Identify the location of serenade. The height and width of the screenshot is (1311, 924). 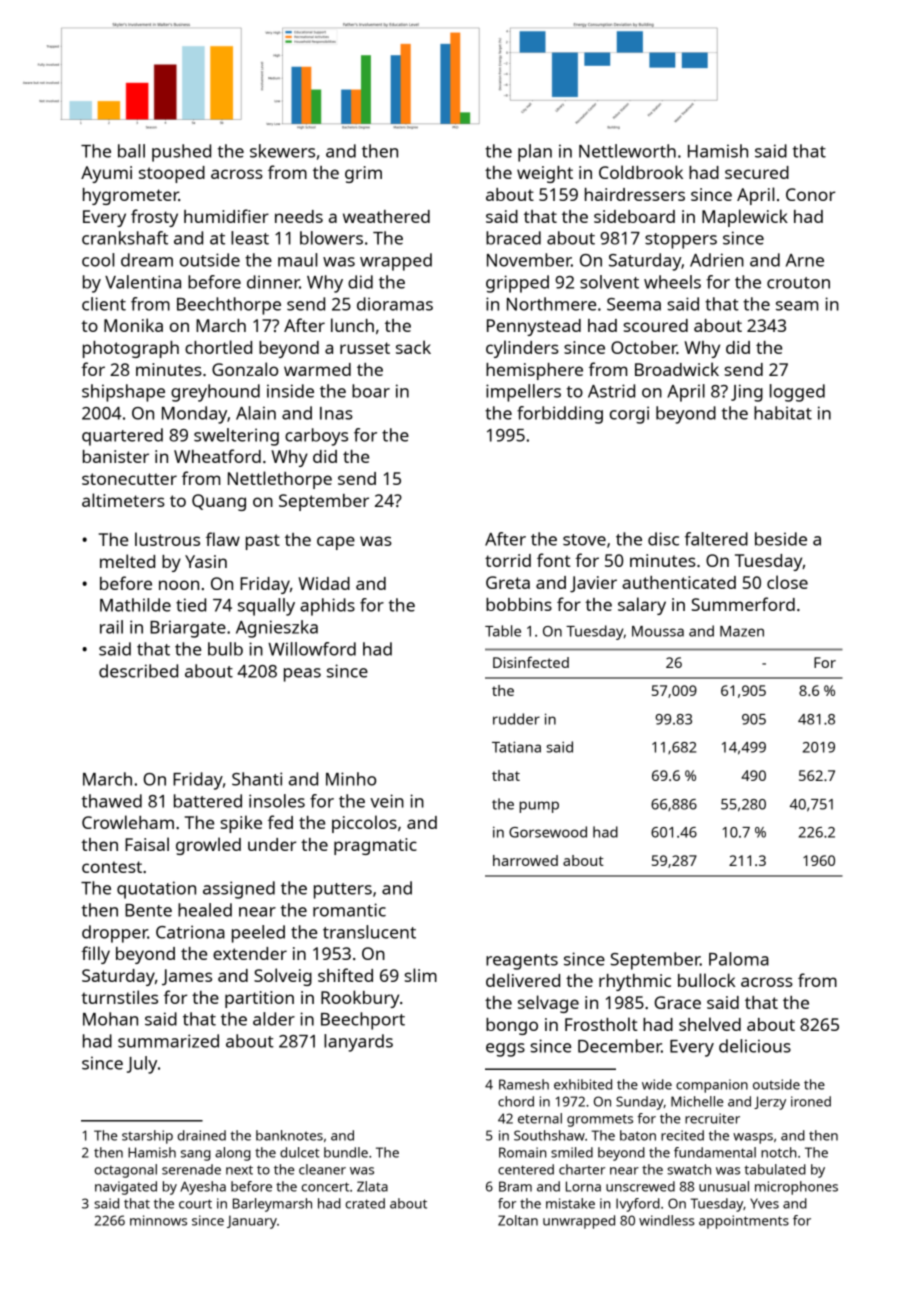
(191, 1169).
